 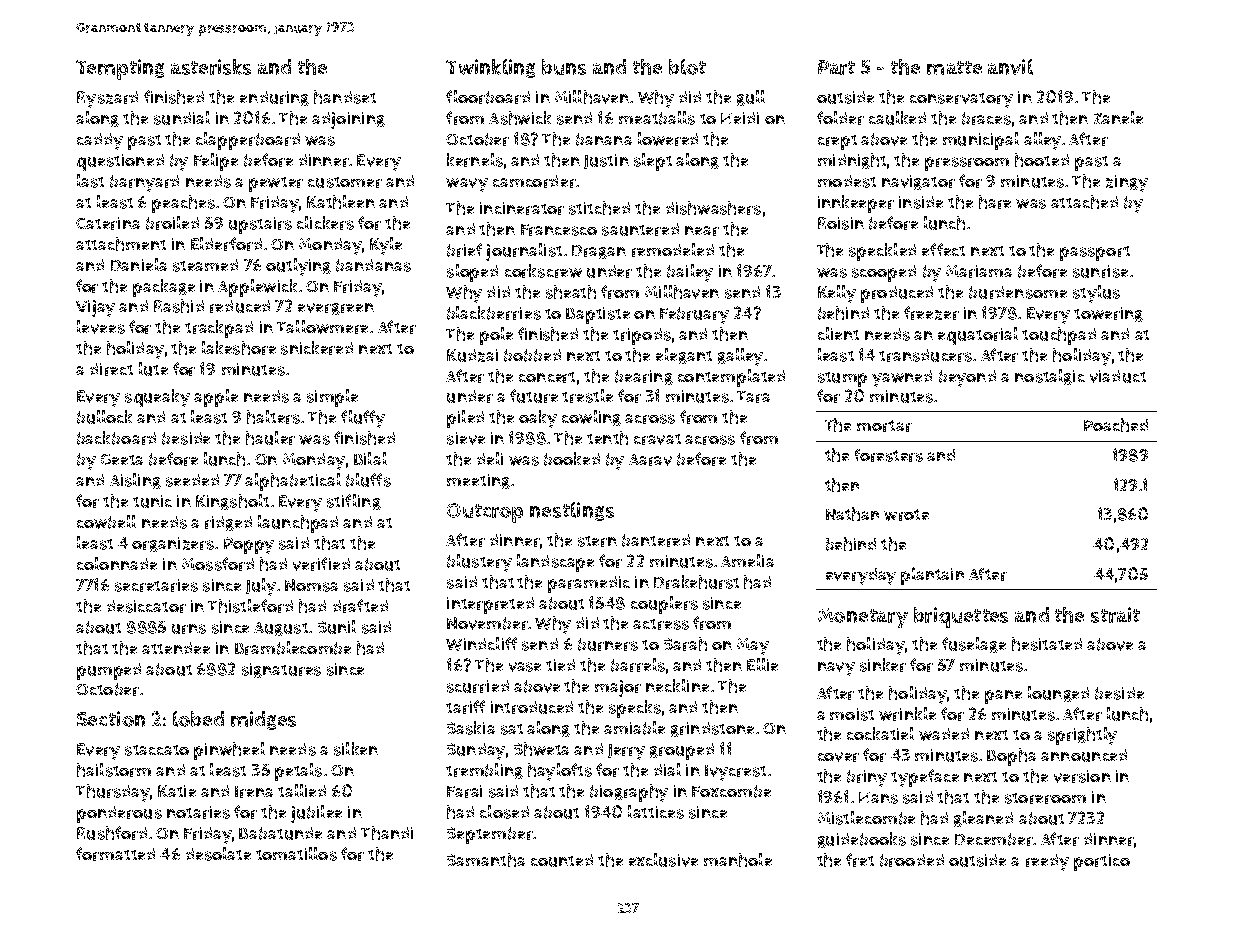 I want to click on tomatillos, so click(x=296, y=854).
